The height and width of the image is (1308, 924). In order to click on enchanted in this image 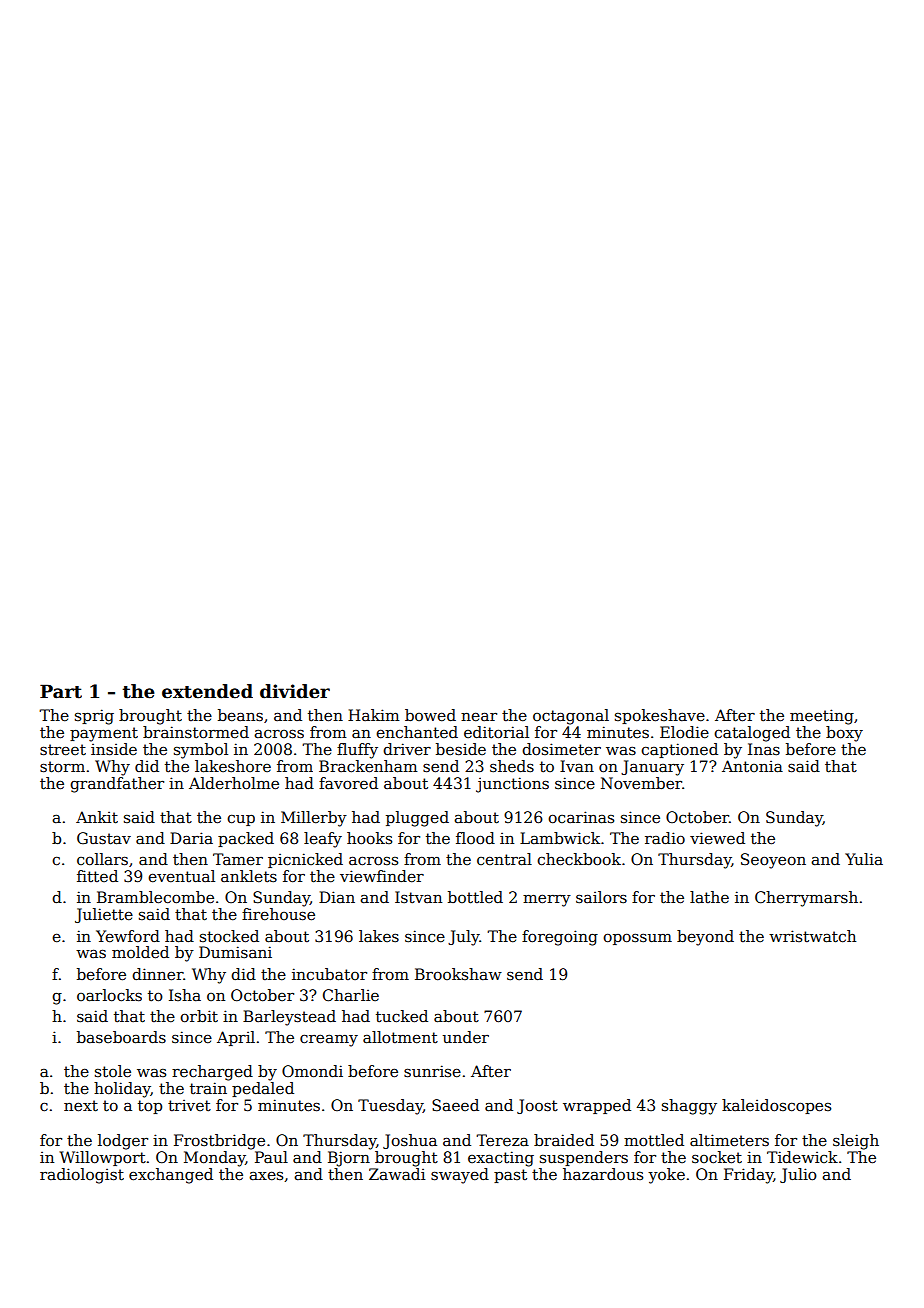, I will do `click(417, 732)`.
